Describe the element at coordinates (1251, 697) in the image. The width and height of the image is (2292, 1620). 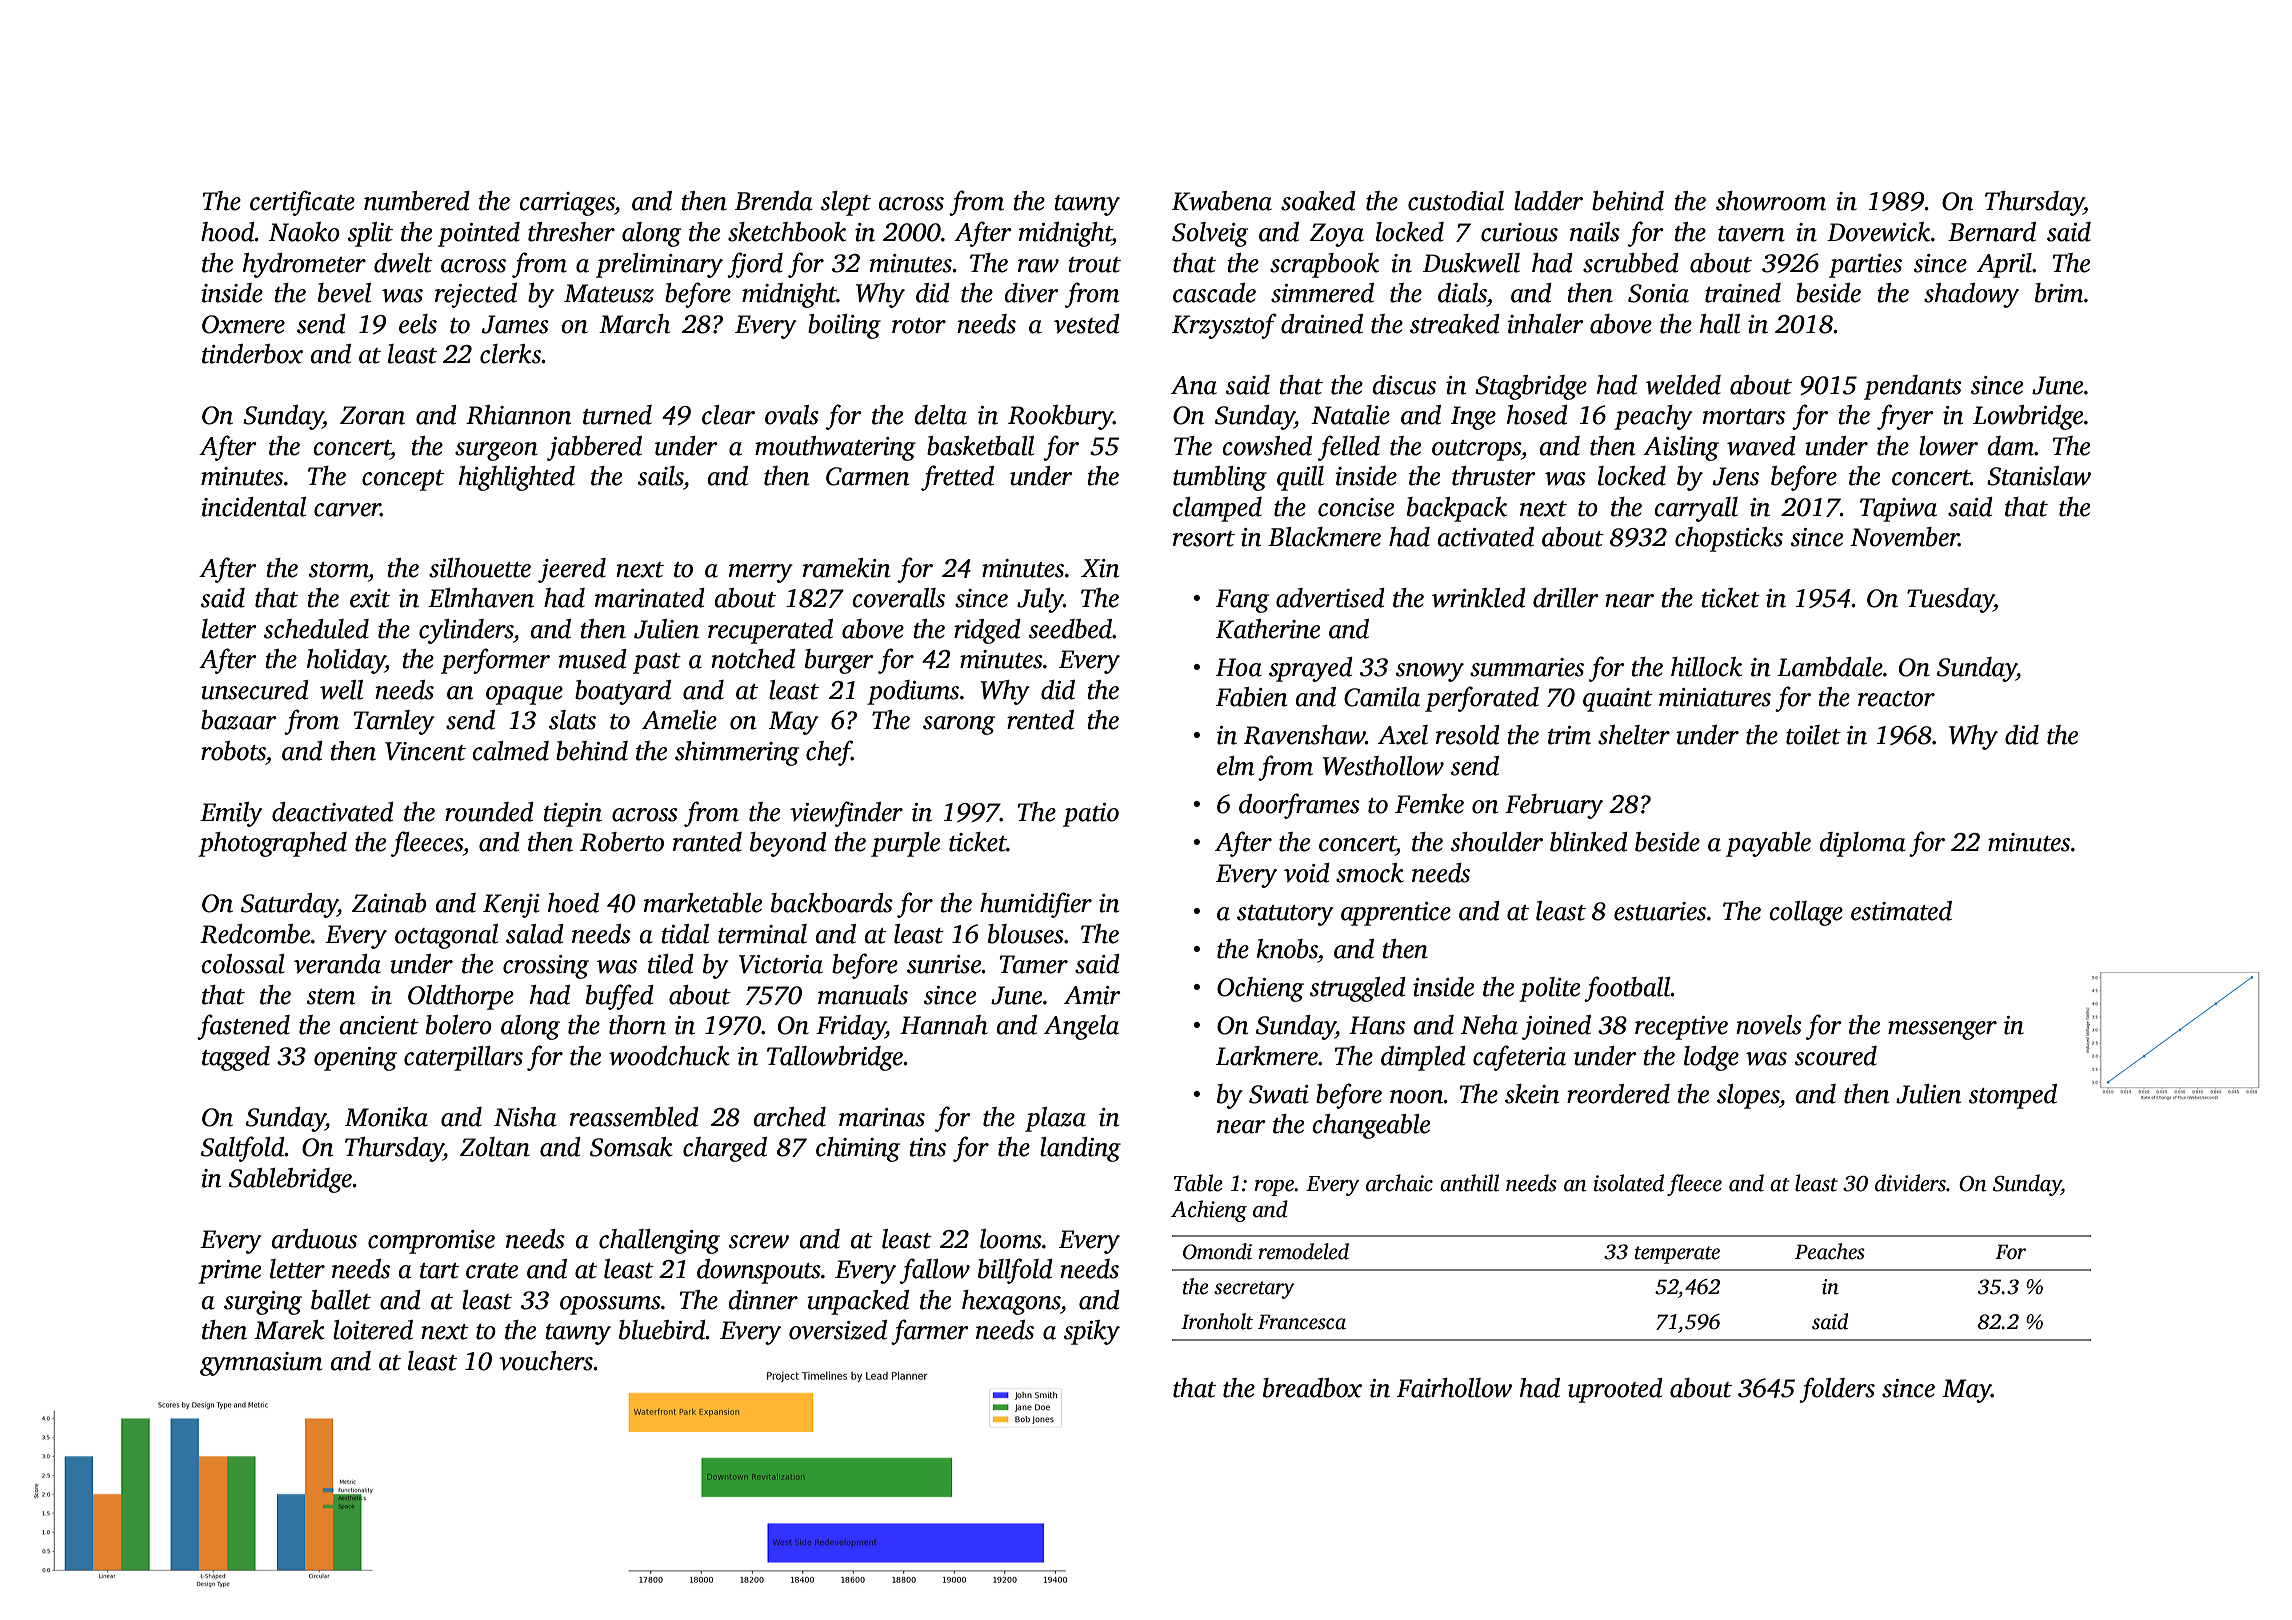
I see `Fabien` at that location.
